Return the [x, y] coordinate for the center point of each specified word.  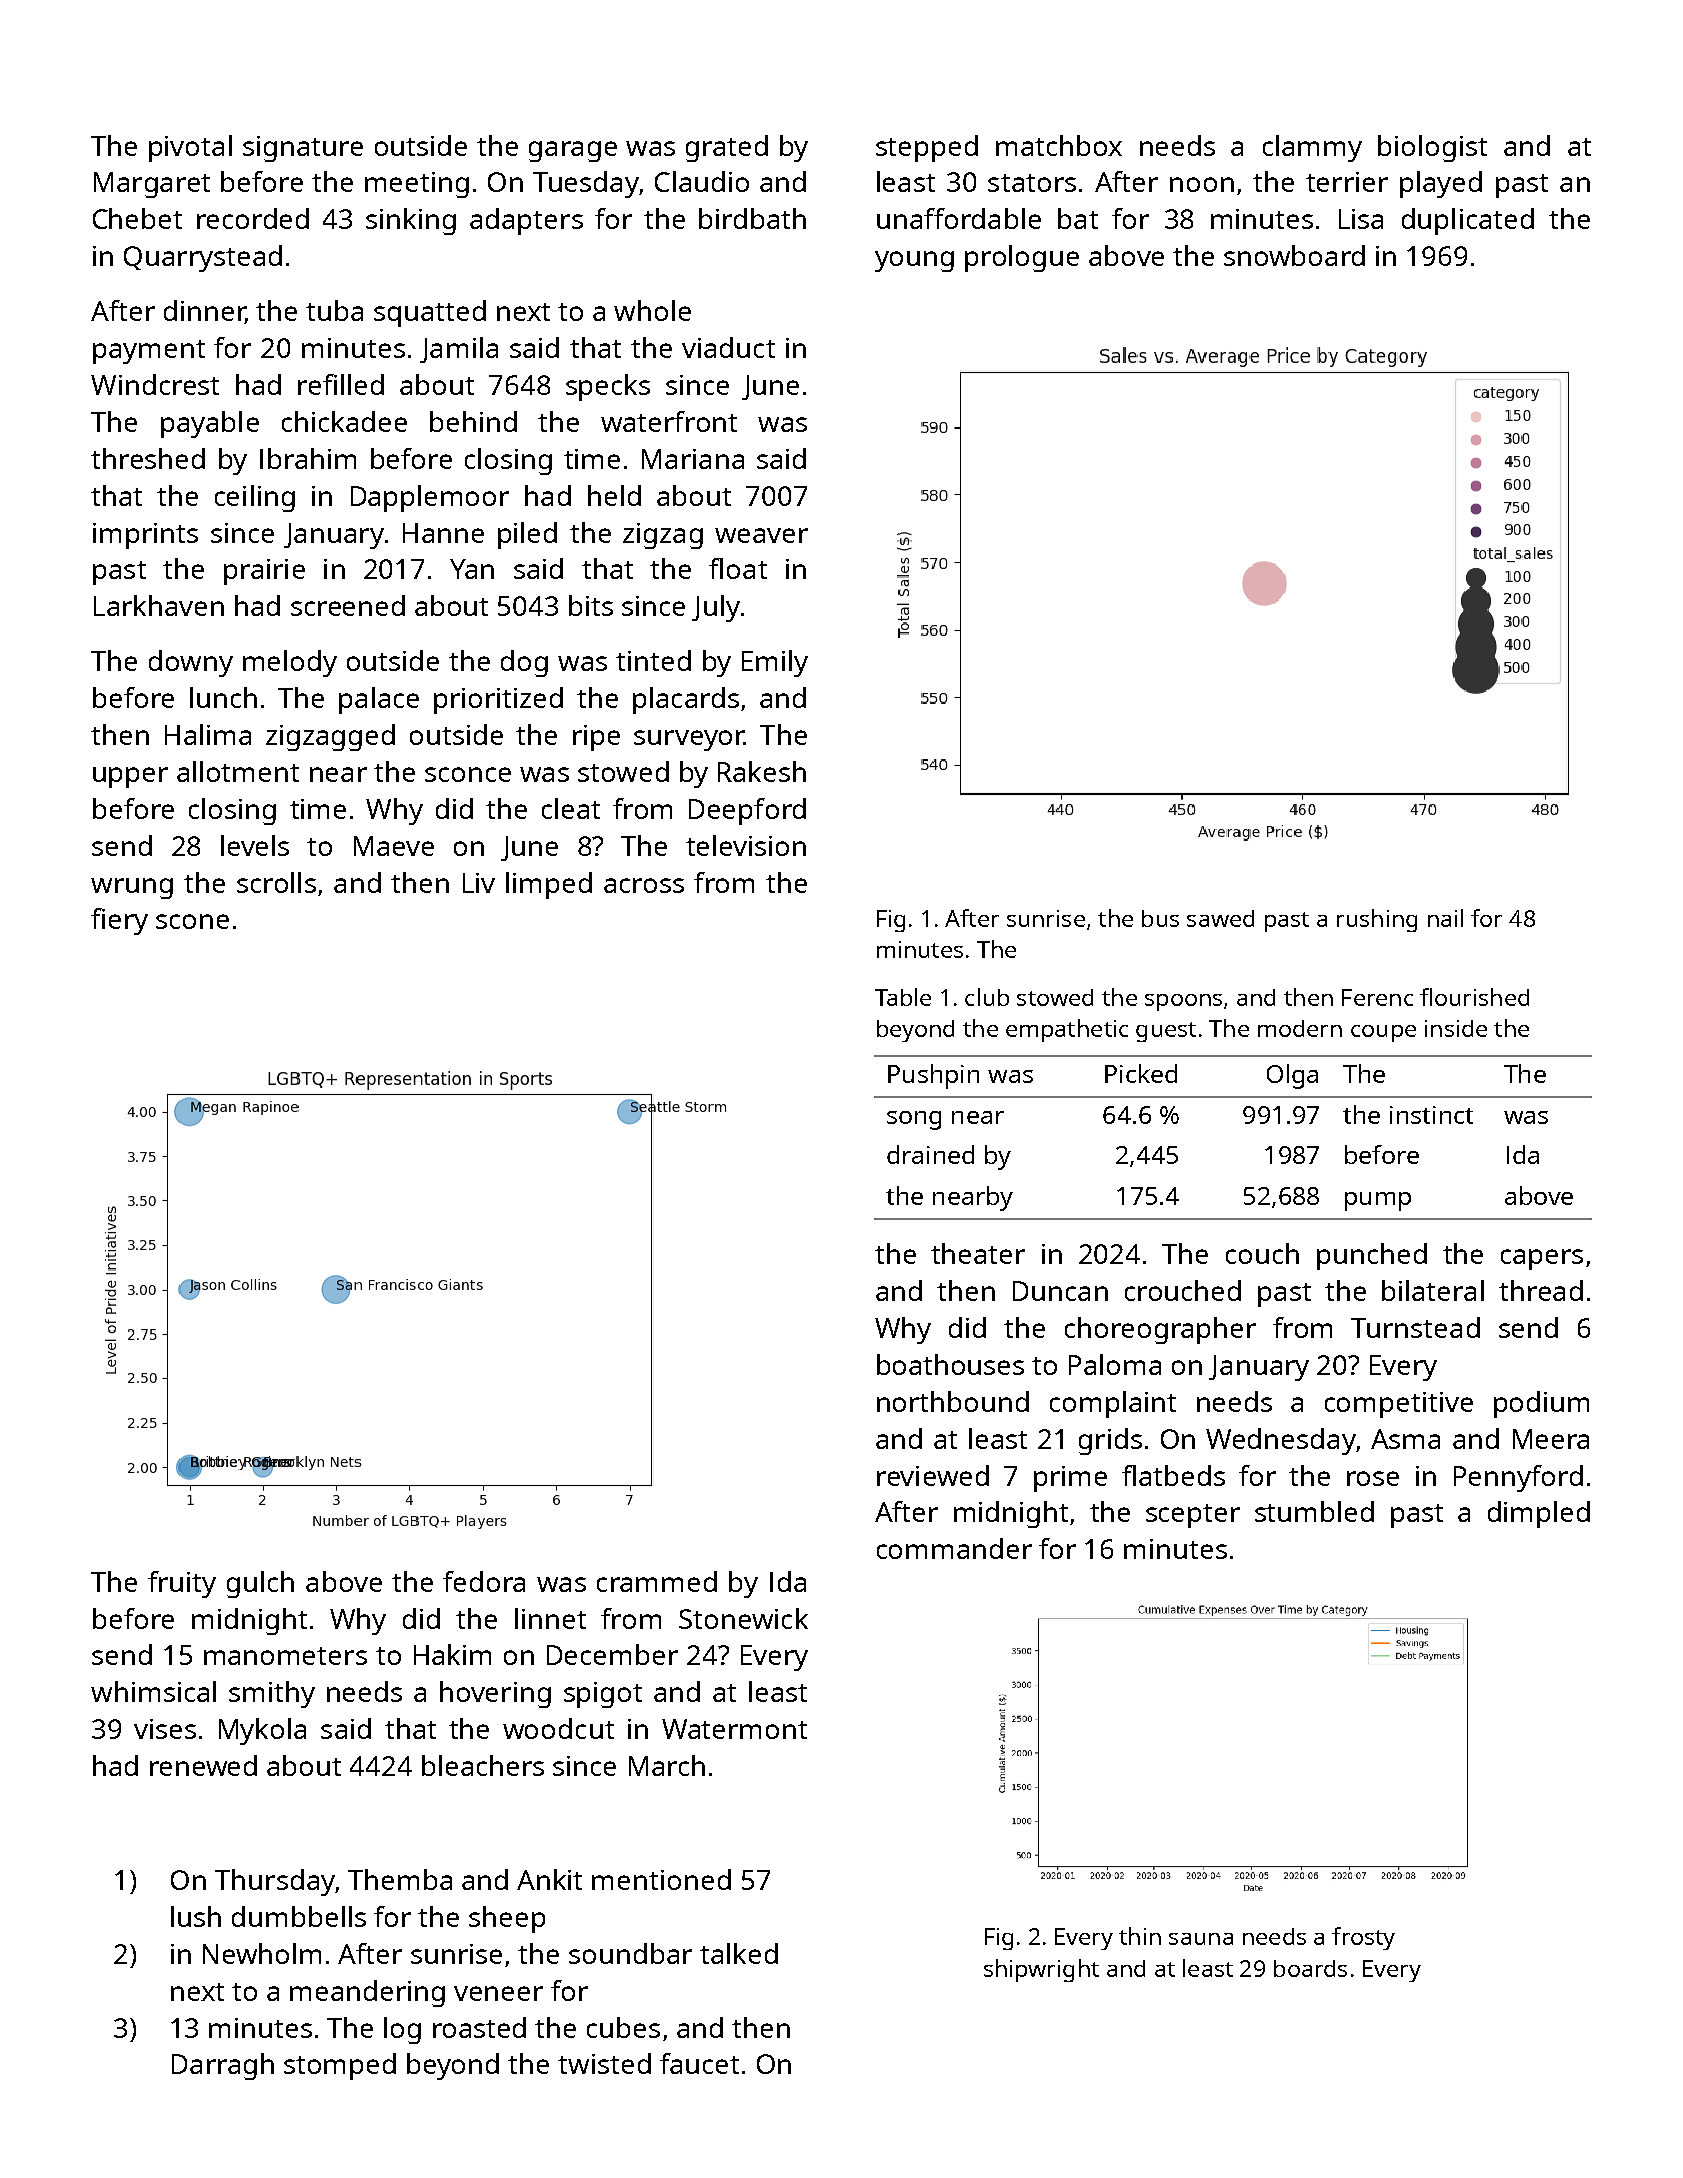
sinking [411, 221]
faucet [699, 2063]
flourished [1474, 997]
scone [192, 921]
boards [1310, 1968]
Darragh [223, 2066]
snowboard [1294, 255]
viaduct [728, 347]
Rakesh [762, 771]
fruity [182, 1584]
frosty [1363, 1938]
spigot [603, 1695]
